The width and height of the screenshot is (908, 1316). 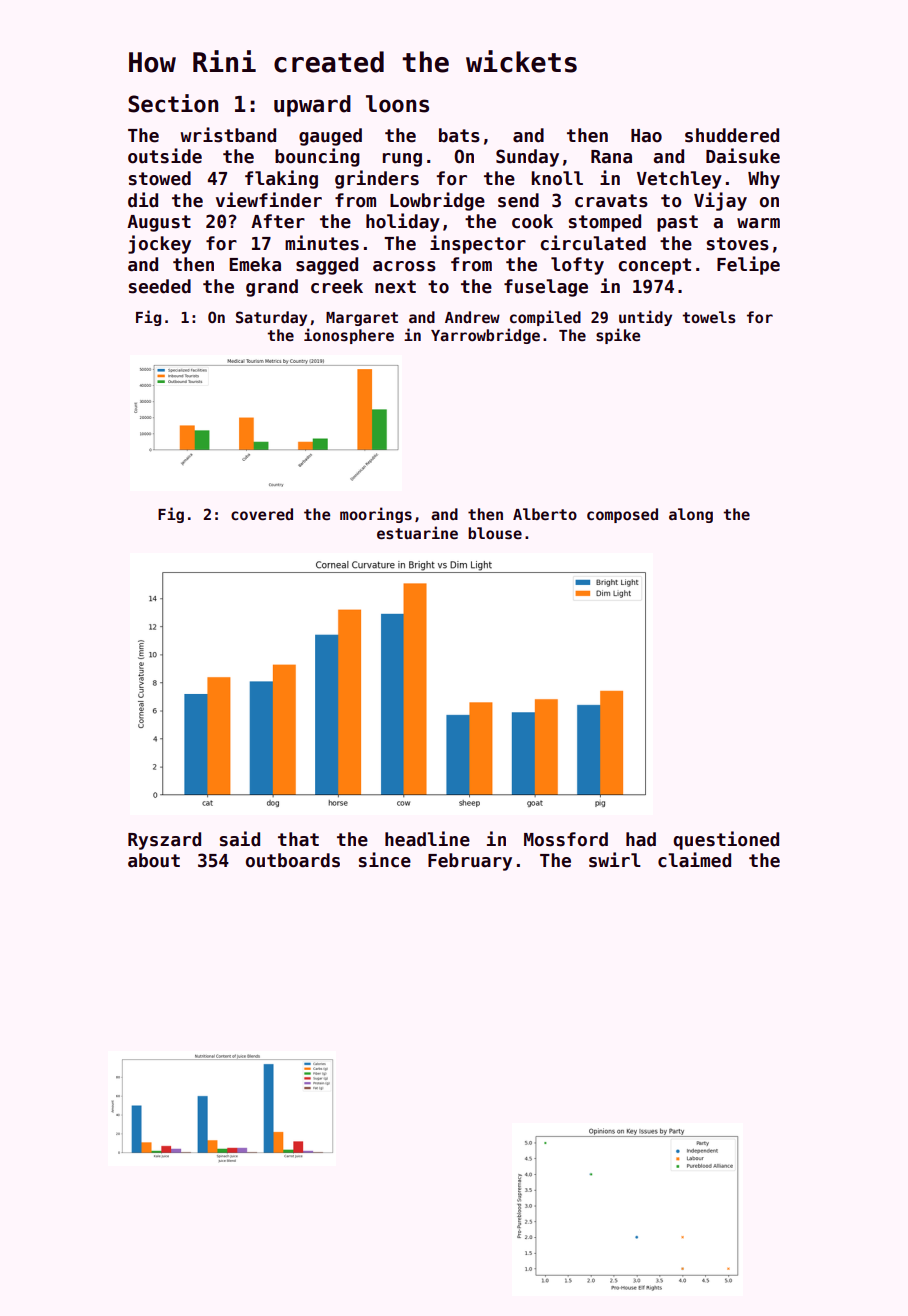 I want to click on Mossford, so click(x=566, y=839).
